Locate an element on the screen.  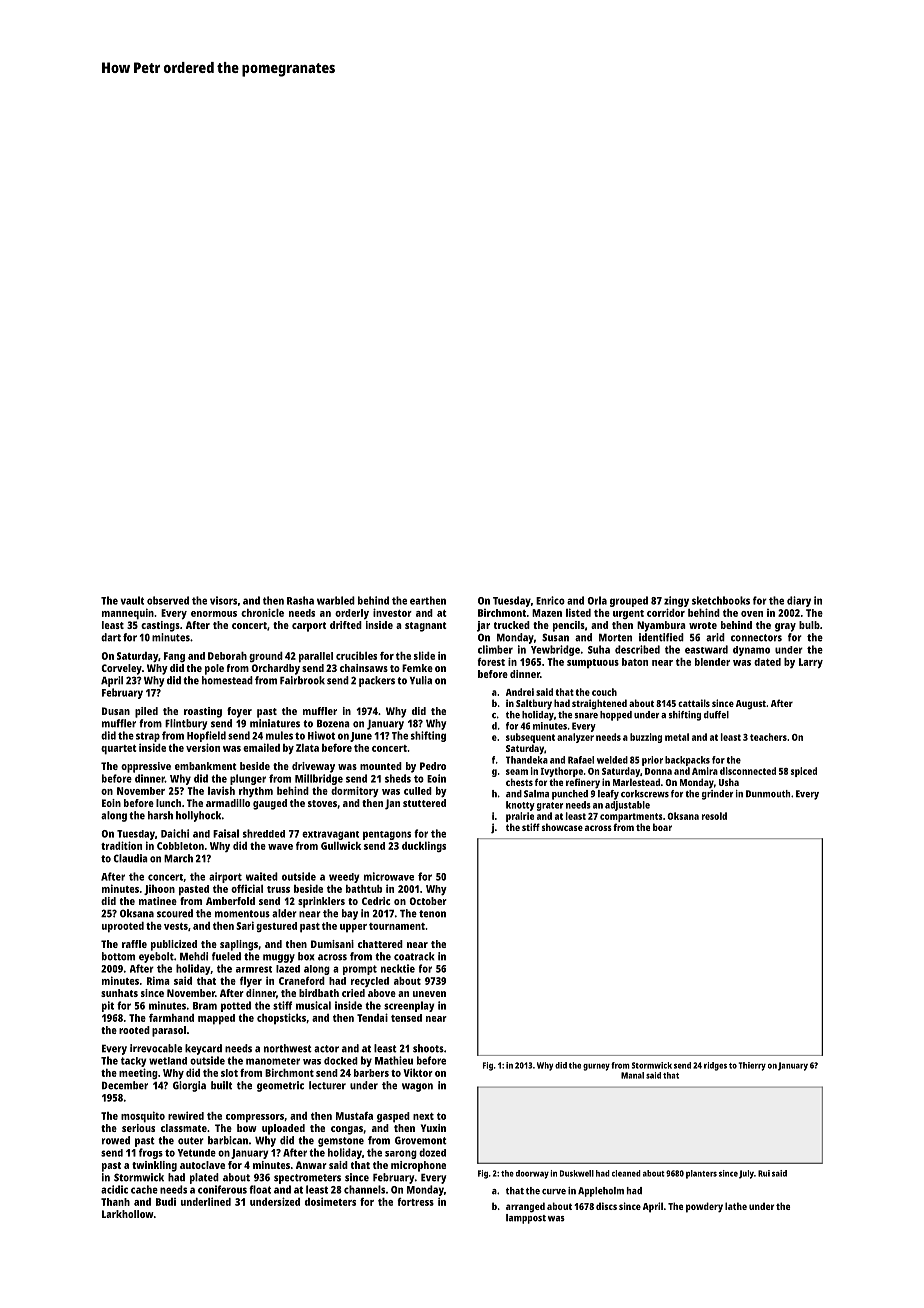
October is located at coordinates (428, 901).
